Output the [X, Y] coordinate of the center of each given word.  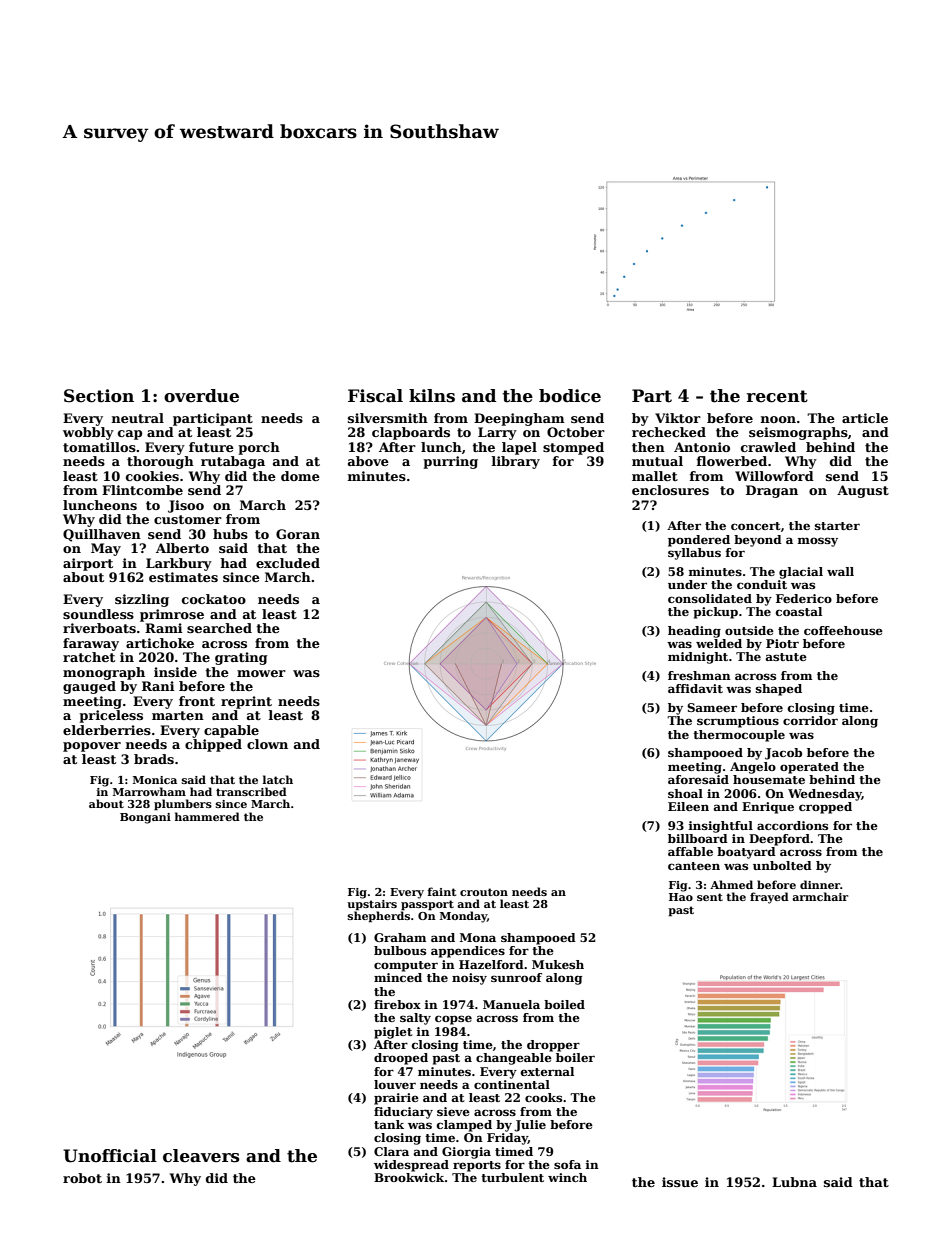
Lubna [794, 1182]
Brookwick [409, 1177]
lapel [519, 448]
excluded [288, 563]
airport [88, 564]
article [865, 418]
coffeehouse [843, 630]
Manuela [511, 1004]
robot [82, 1178]
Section [99, 396]
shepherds [379, 917]
